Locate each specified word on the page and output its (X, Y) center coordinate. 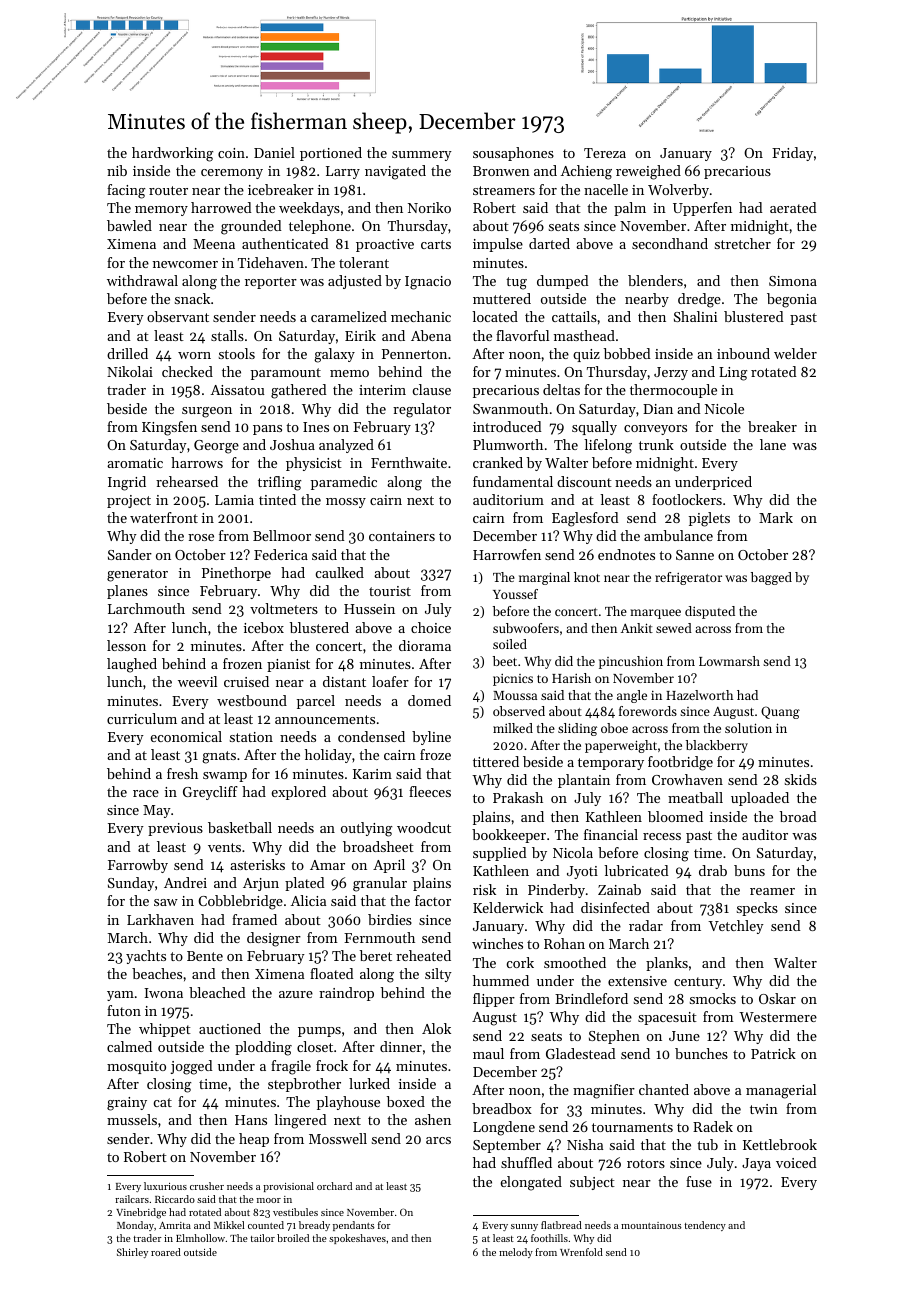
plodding (263, 1048)
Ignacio (428, 283)
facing (126, 191)
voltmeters (284, 608)
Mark (776, 517)
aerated (793, 207)
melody (516, 1253)
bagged (771, 578)
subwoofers (526, 628)
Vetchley (736, 927)
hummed (501, 980)
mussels (132, 1119)
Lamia (234, 500)
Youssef (515, 594)
